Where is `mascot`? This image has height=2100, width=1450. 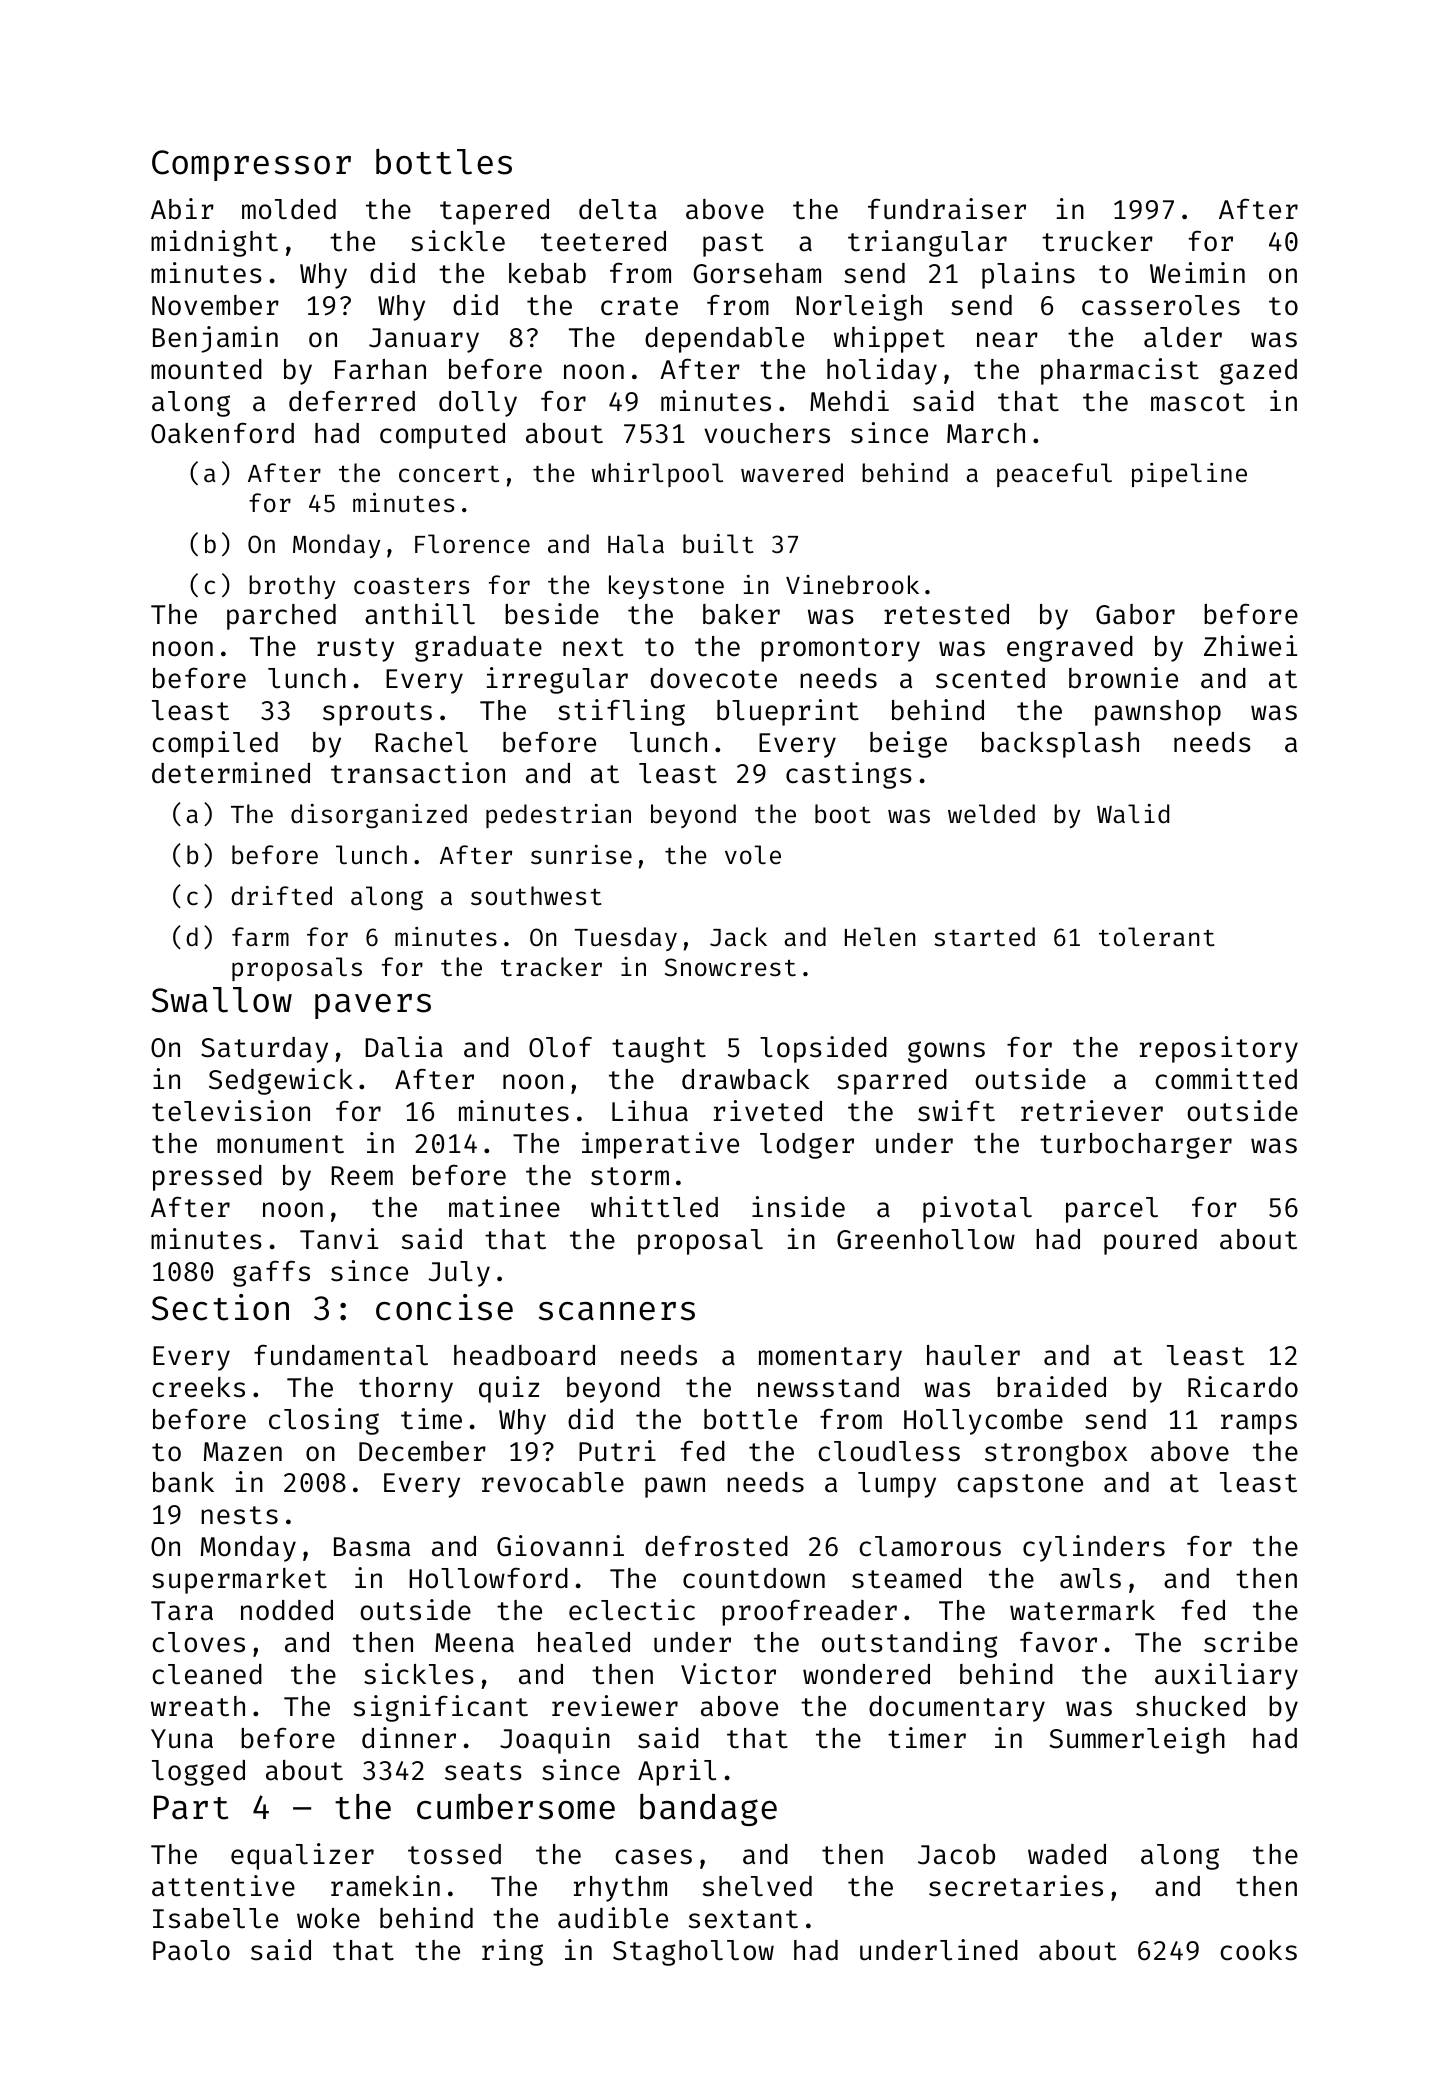
mascot is located at coordinates (1198, 402).
